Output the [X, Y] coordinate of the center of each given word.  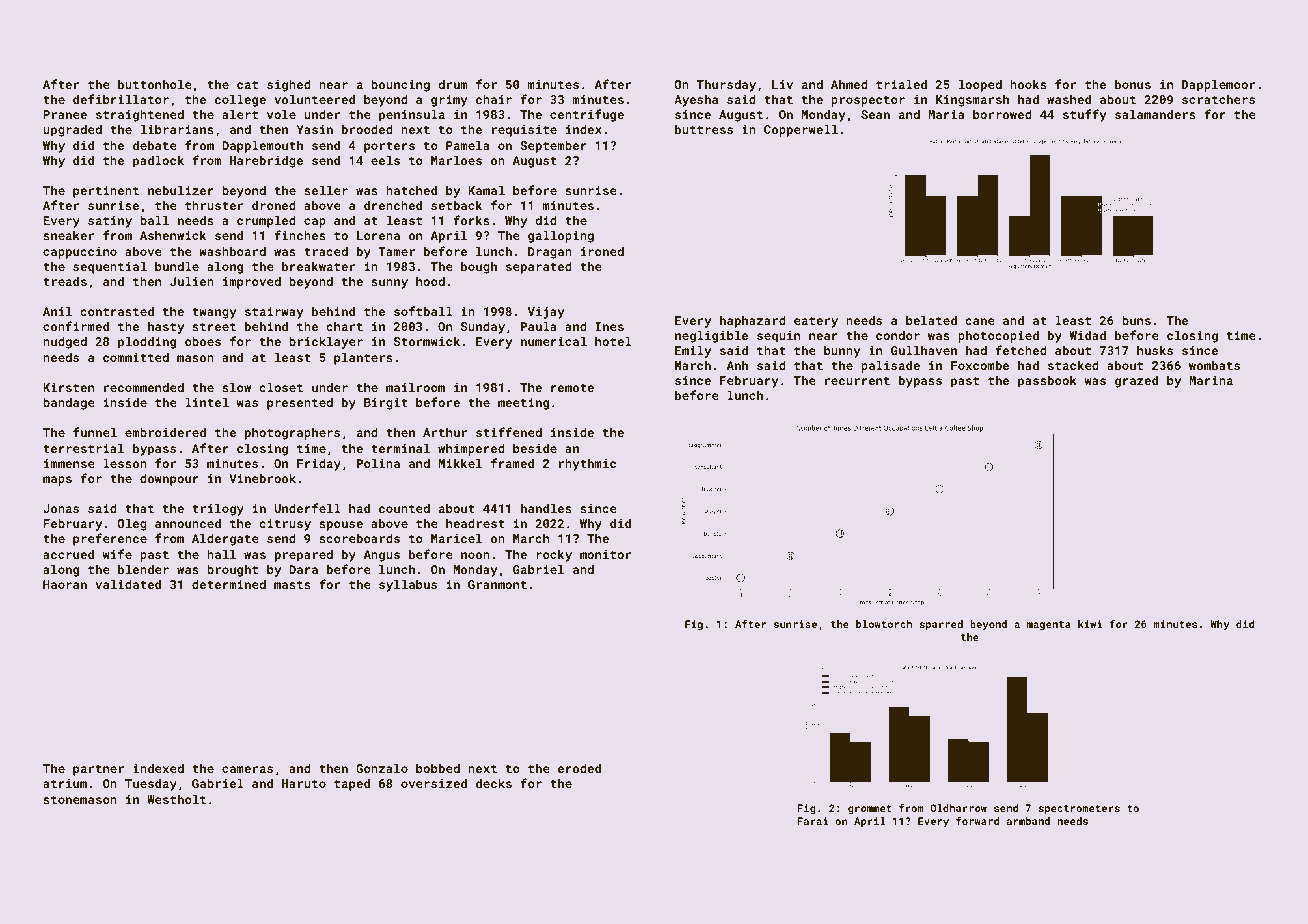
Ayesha [696, 100]
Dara [303, 569]
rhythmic [587, 464]
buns [1136, 320]
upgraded [72, 130]
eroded [579, 768]
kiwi [1090, 624]
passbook [1047, 381]
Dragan [550, 253]
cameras [247, 769]
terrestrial [83, 448]
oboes [203, 341]
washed [1069, 99]
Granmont [497, 584]
